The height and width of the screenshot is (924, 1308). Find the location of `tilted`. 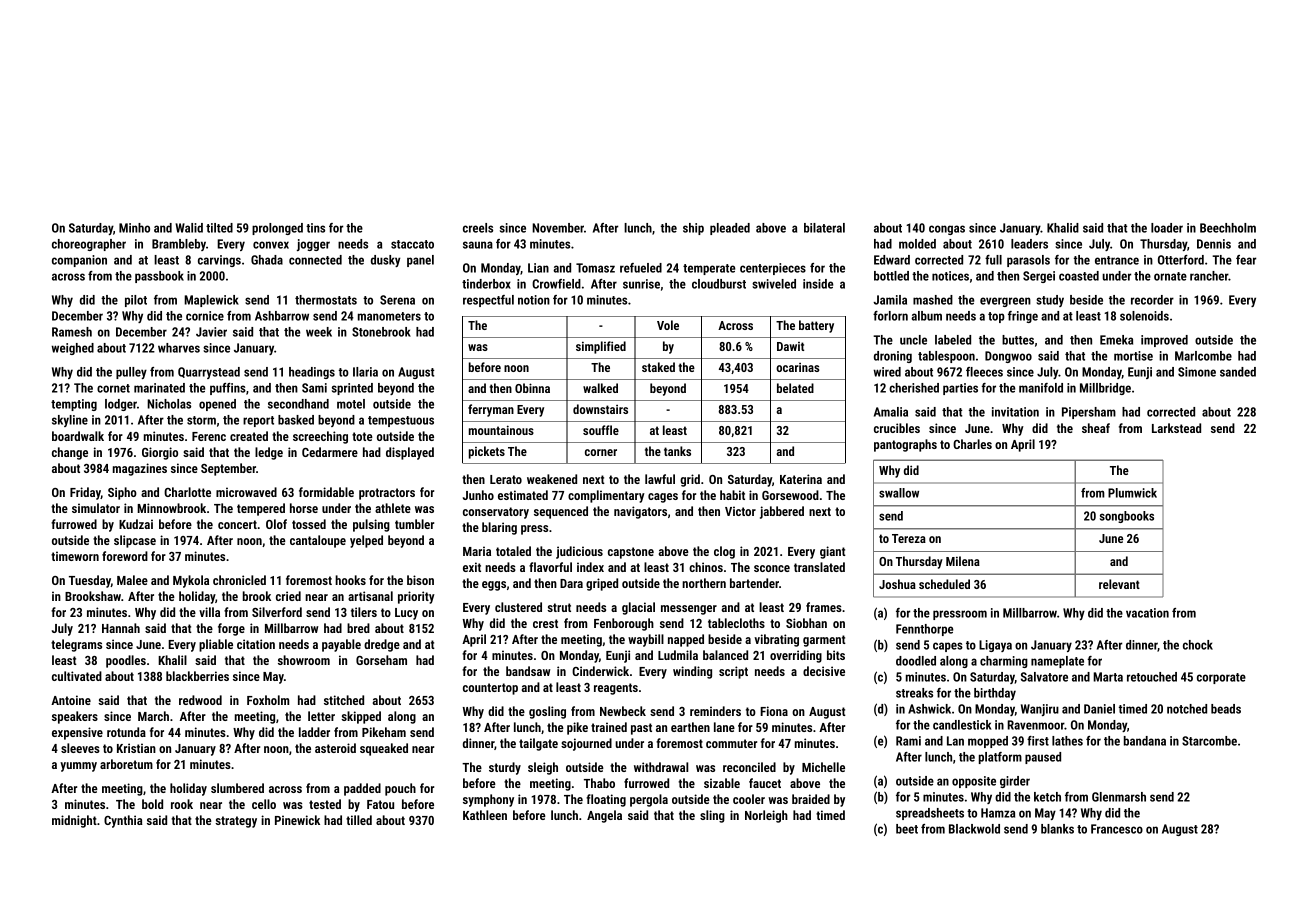

tilted is located at coordinates (219, 228).
